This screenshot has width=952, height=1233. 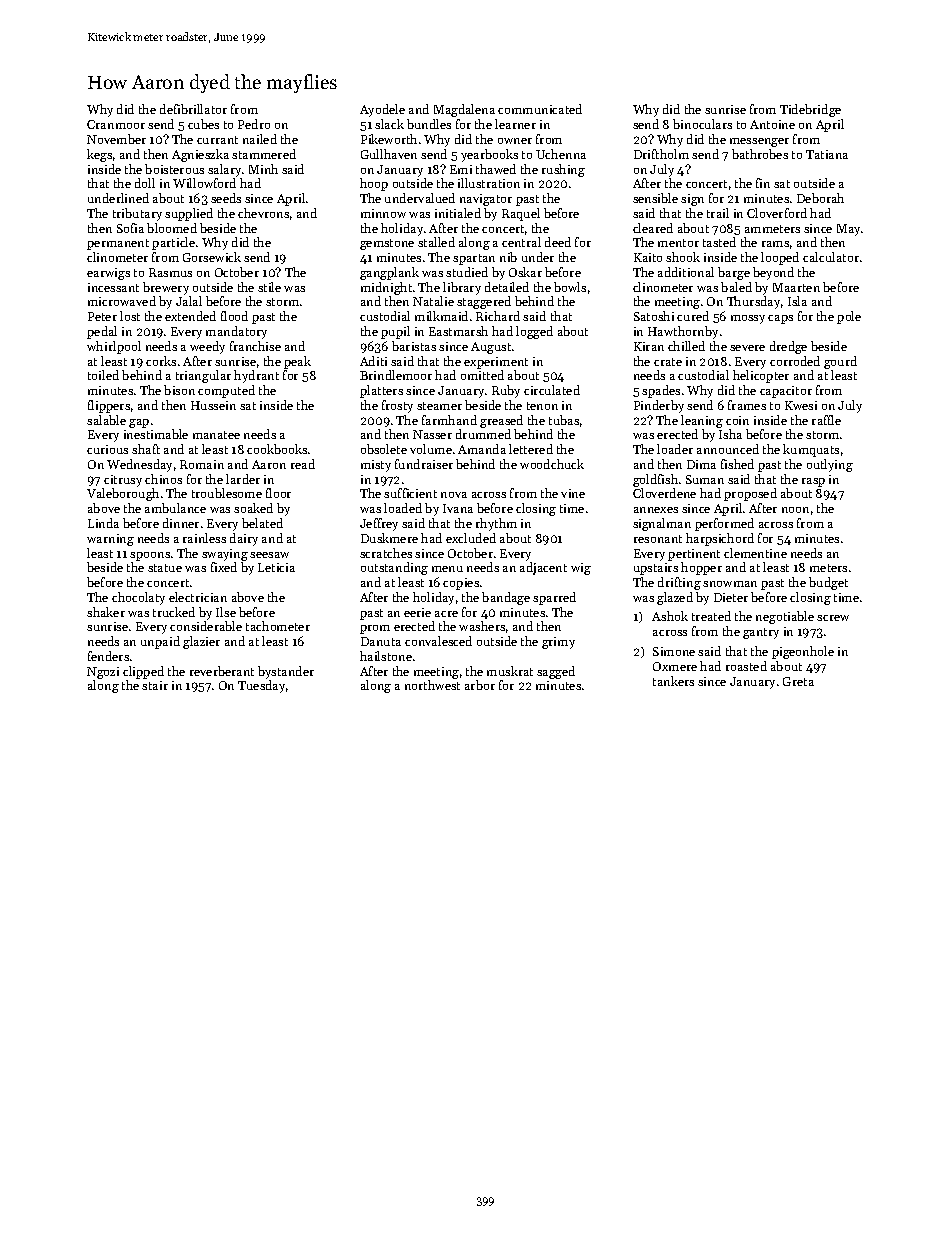 I want to click on midnight, so click(x=386, y=288).
